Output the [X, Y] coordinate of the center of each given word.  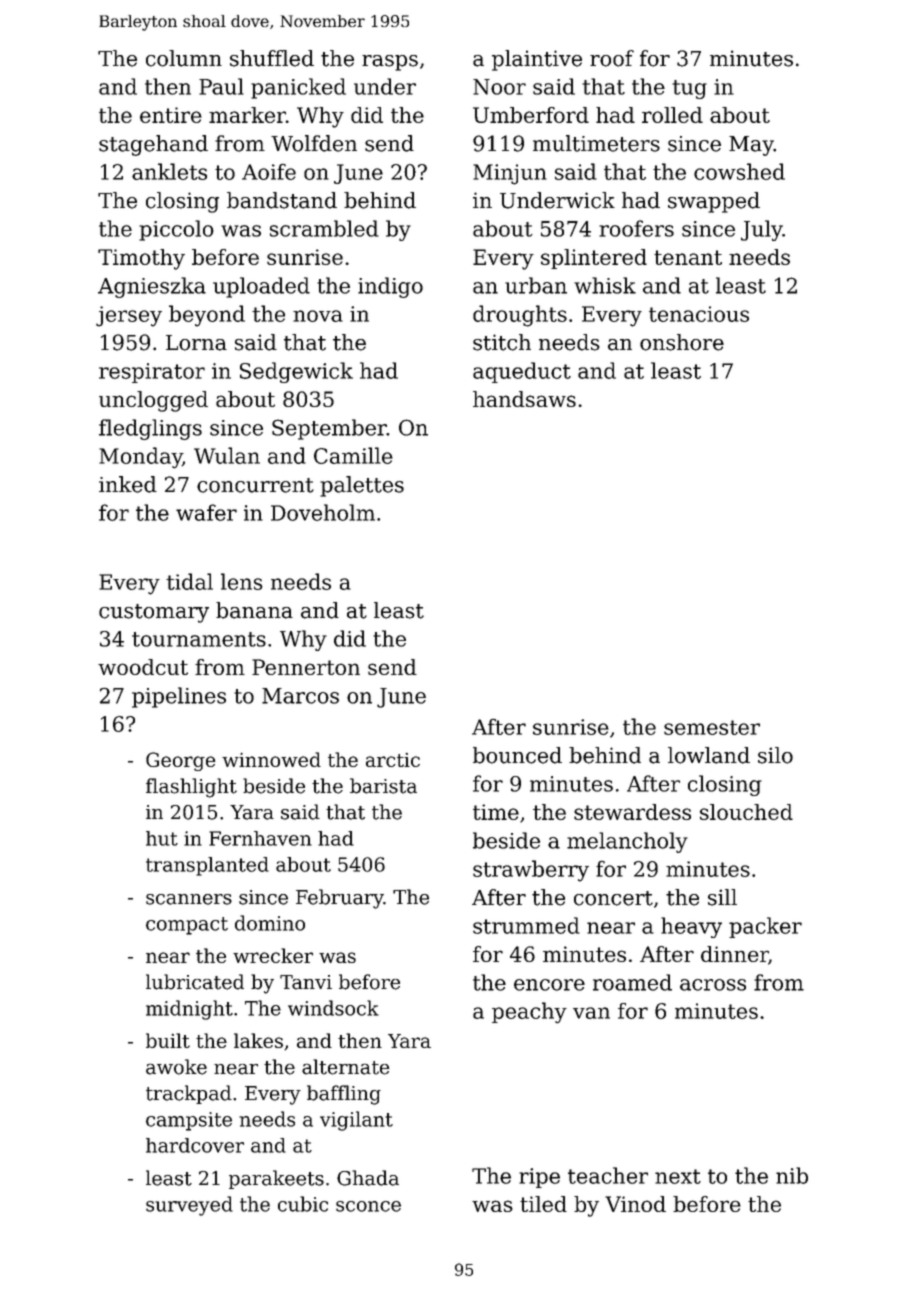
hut [162, 838]
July [762, 230]
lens [241, 581]
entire [171, 115]
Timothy [141, 259]
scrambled [324, 228]
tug [689, 89]
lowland [709, 755]
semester [712, 727]
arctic [393, 760]
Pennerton [306, 667]
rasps [390, 63]
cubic [303, 1204]
